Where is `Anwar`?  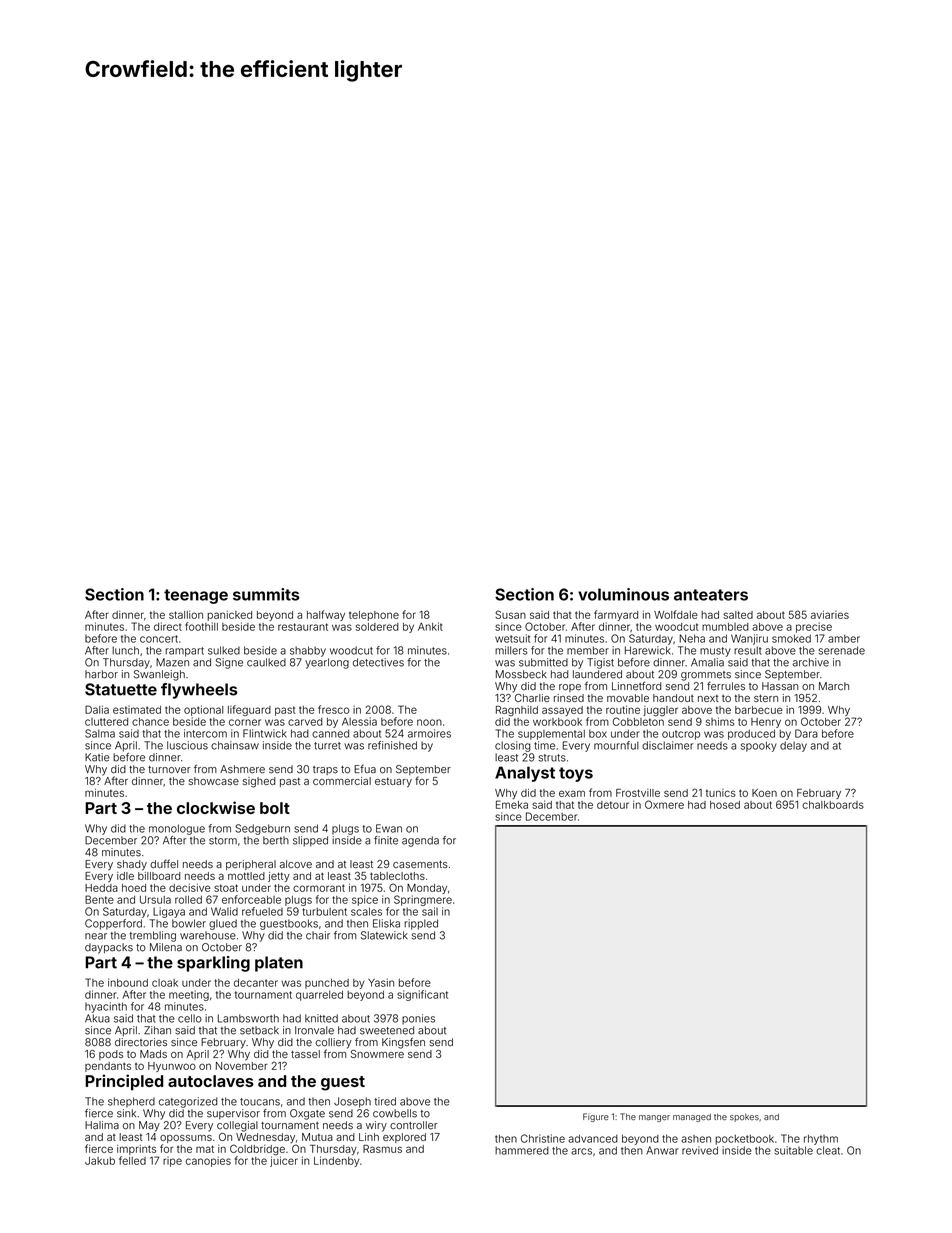 Anwar is located at coordinates (662, 1150).
